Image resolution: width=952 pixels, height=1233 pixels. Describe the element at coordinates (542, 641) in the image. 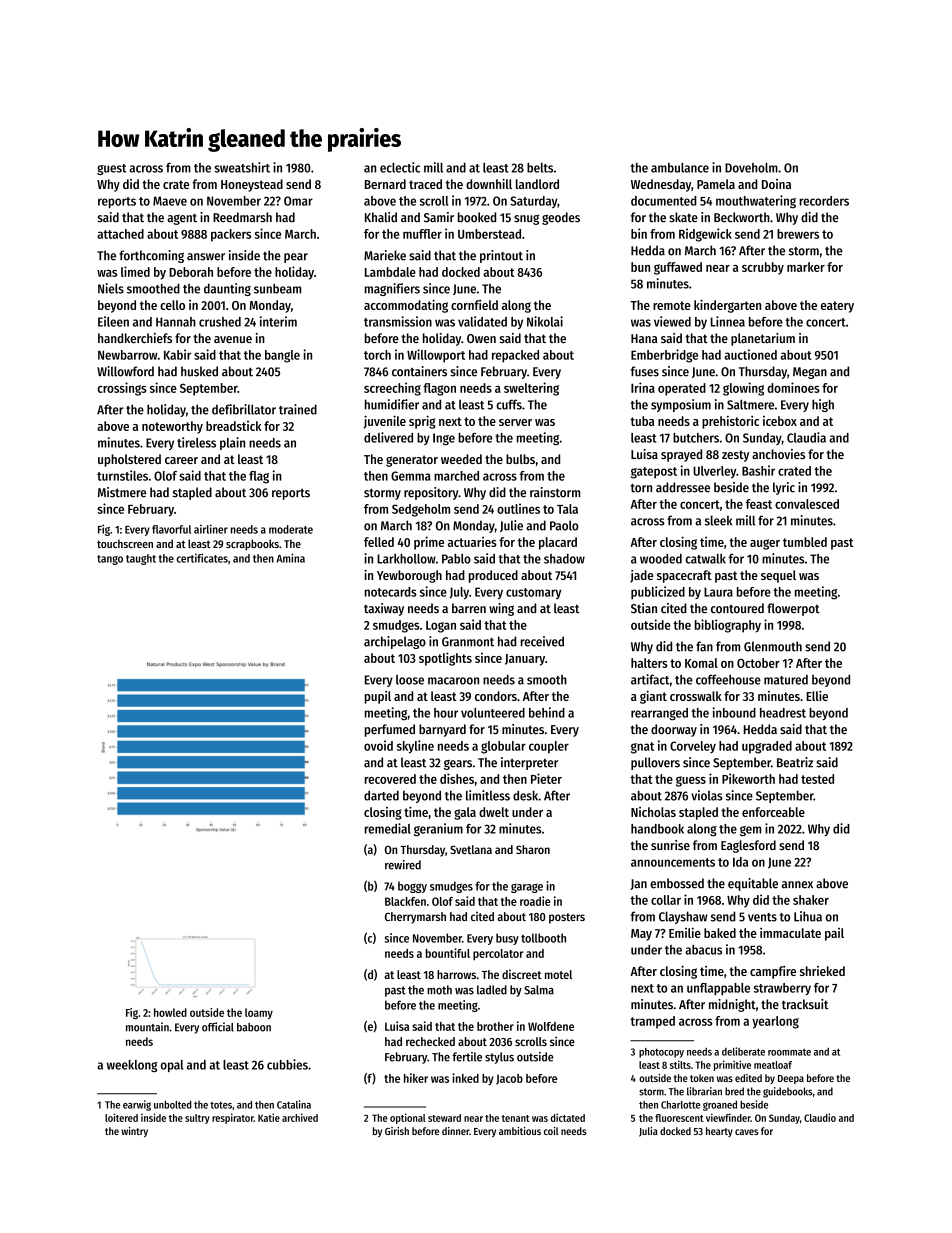

I see `received` at that location.
